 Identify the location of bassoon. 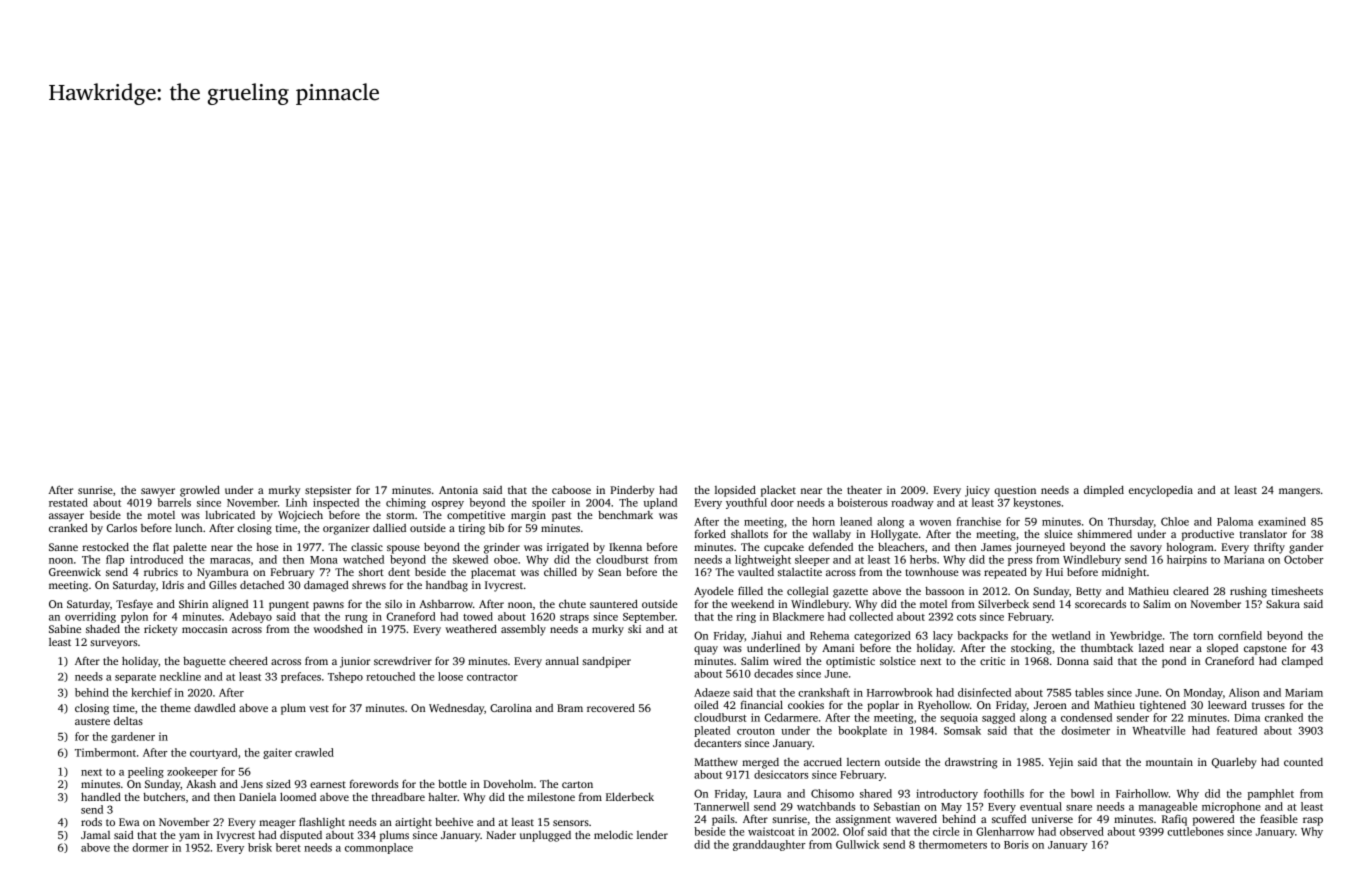
(944, 591).
